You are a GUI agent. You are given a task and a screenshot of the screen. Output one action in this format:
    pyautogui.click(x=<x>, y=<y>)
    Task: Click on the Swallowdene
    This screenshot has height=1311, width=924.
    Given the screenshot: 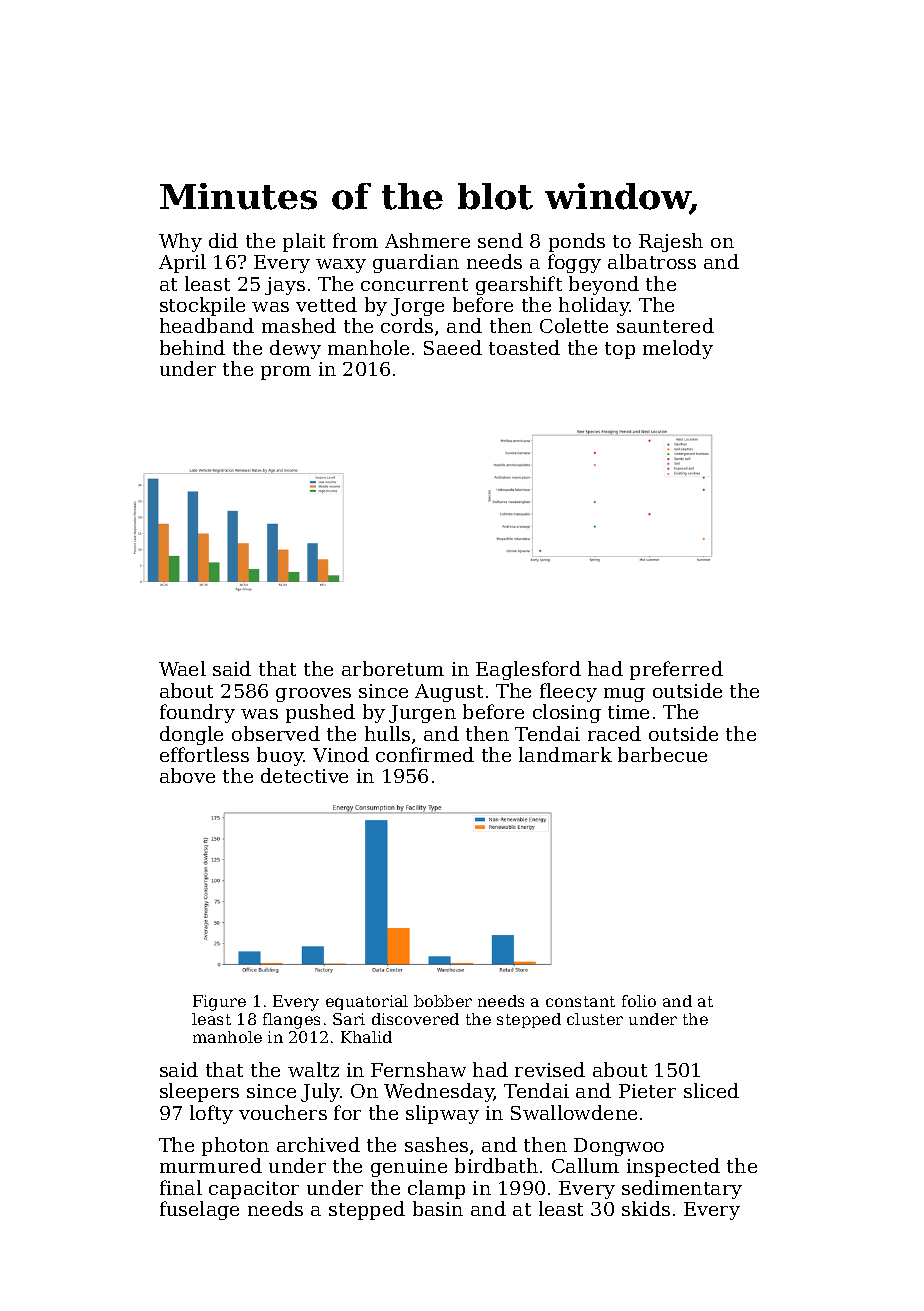 What is the action you would take?
    pyautogui.click(x=574, y=1112)
